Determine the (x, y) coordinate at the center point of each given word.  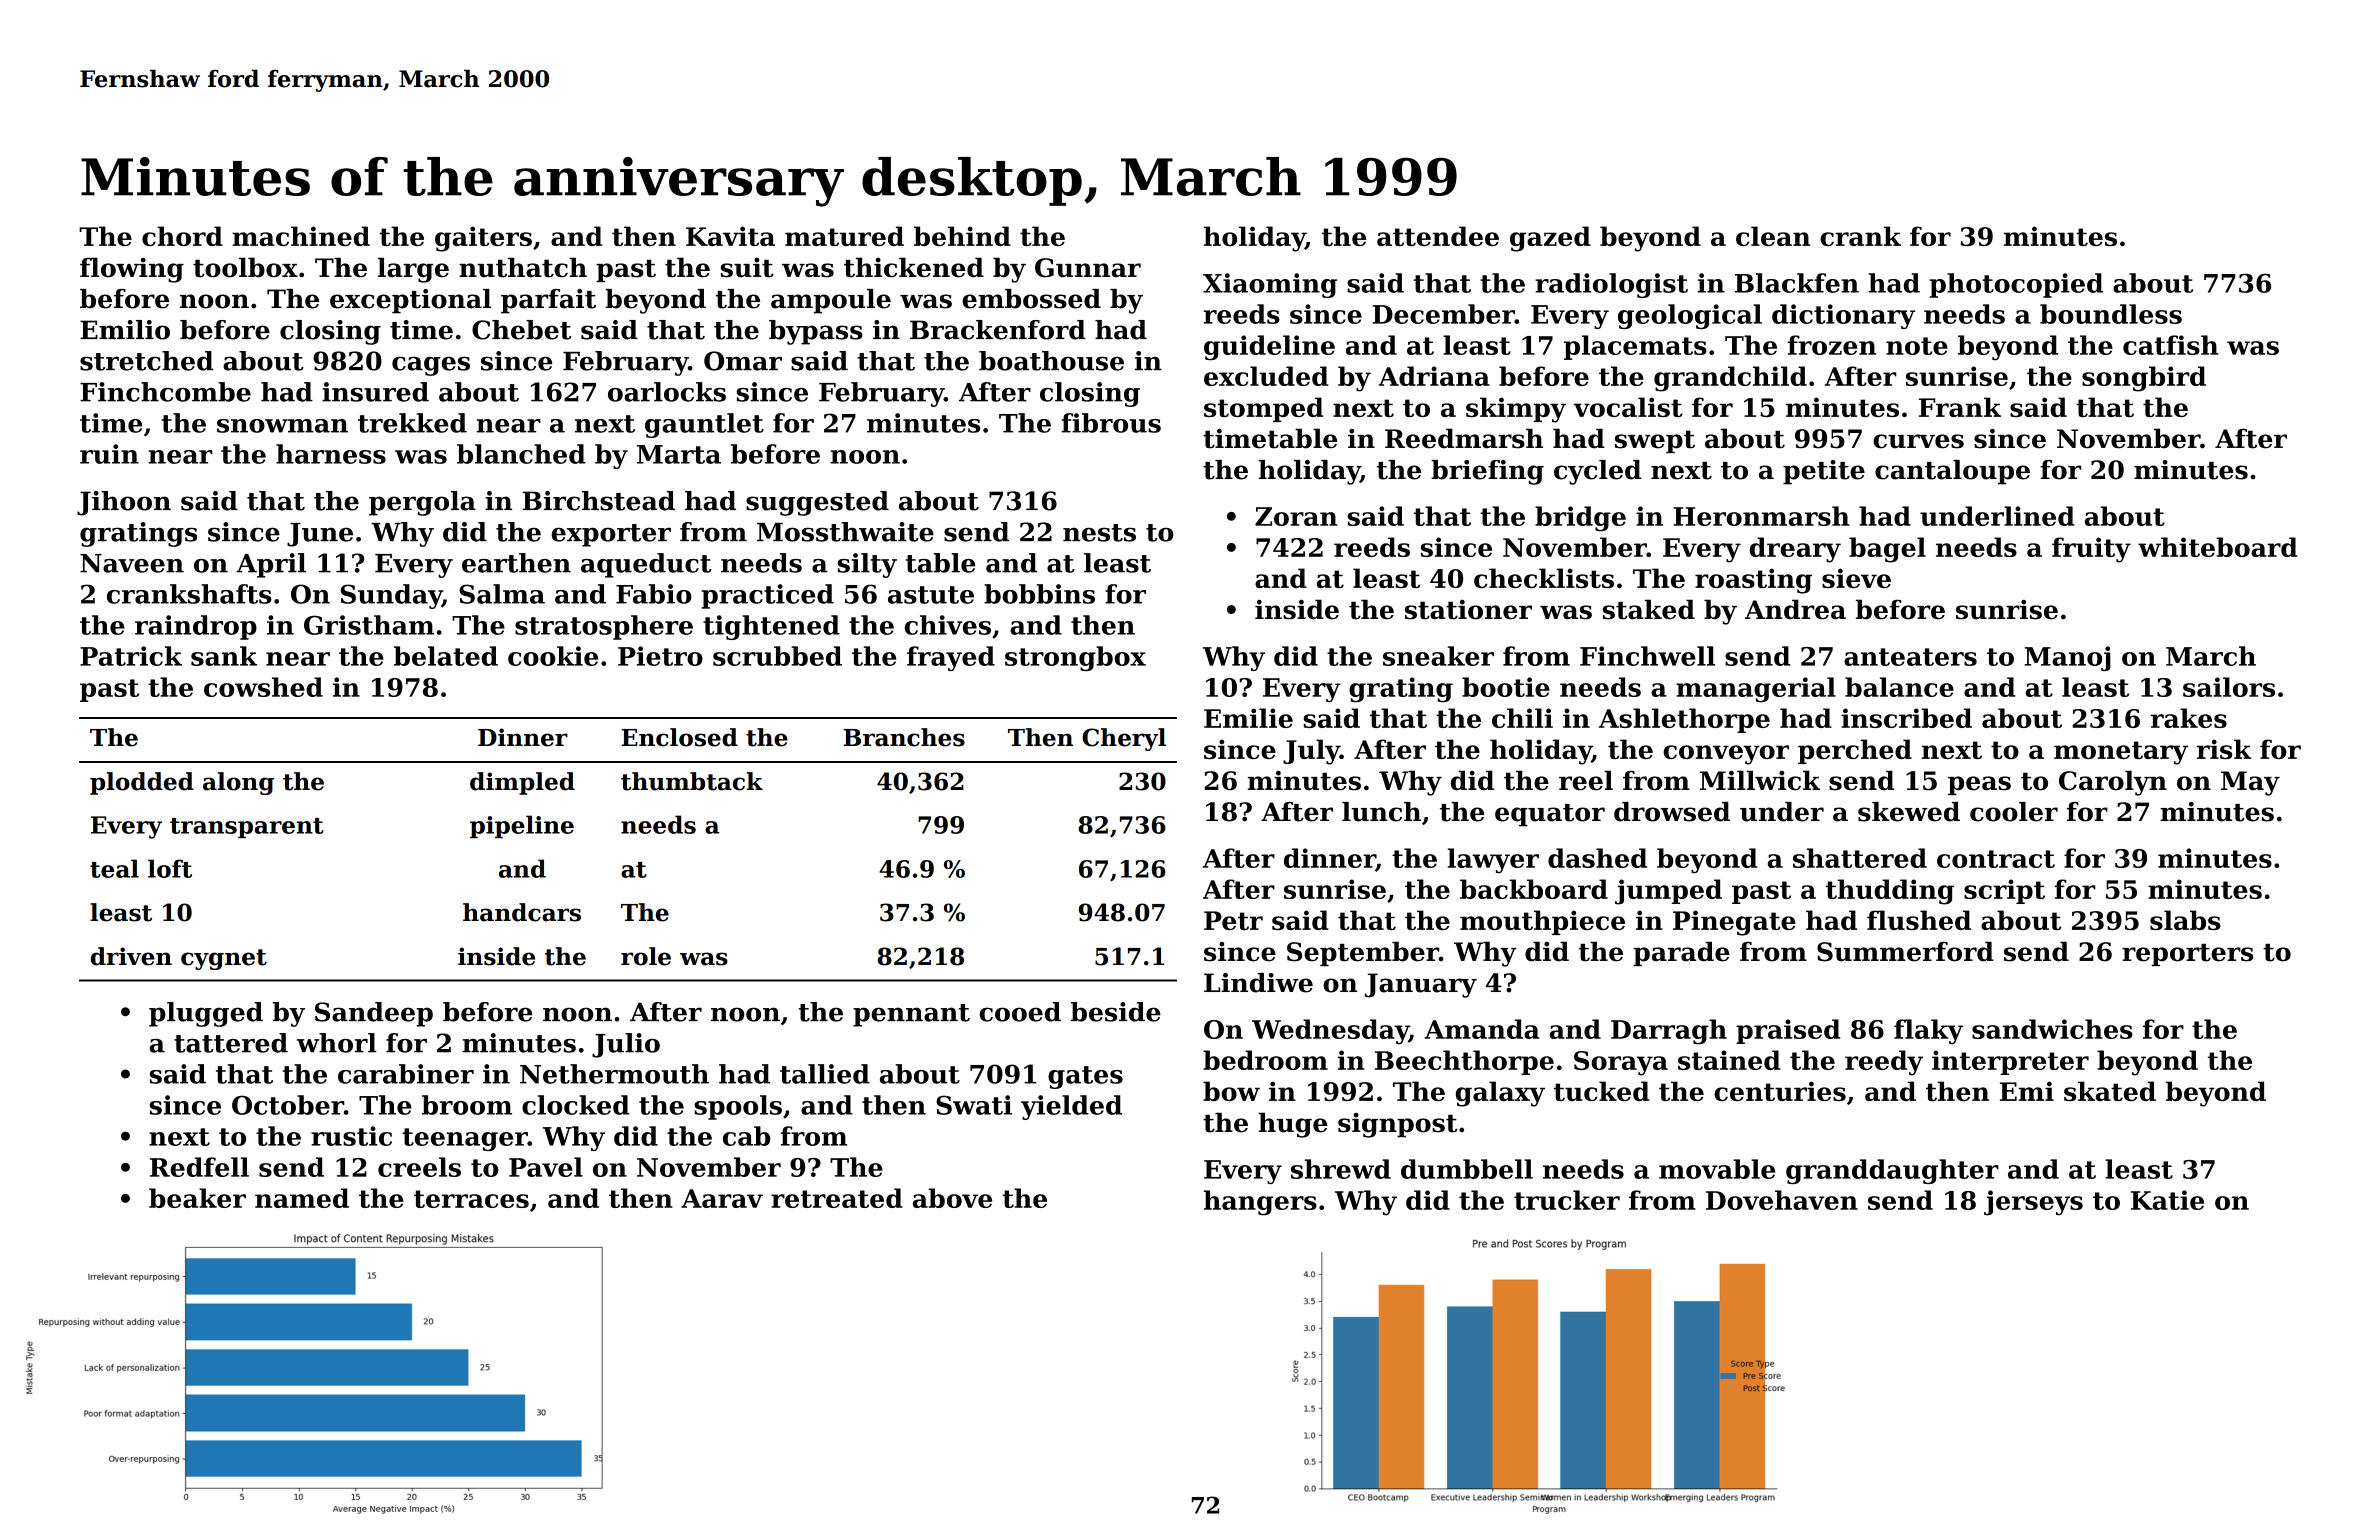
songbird (2144, 379)
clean (1773, 236)
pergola (422, 503)
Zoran (1296, 516)
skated (2110, 1091)
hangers (1260, 1203)
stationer (1468, 610)
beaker (197, 1198)
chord (182, 236)
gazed (1550, 239)
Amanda (1482, 1029)
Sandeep (374, 1014)
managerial (1756, 690)
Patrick (131, 656)
